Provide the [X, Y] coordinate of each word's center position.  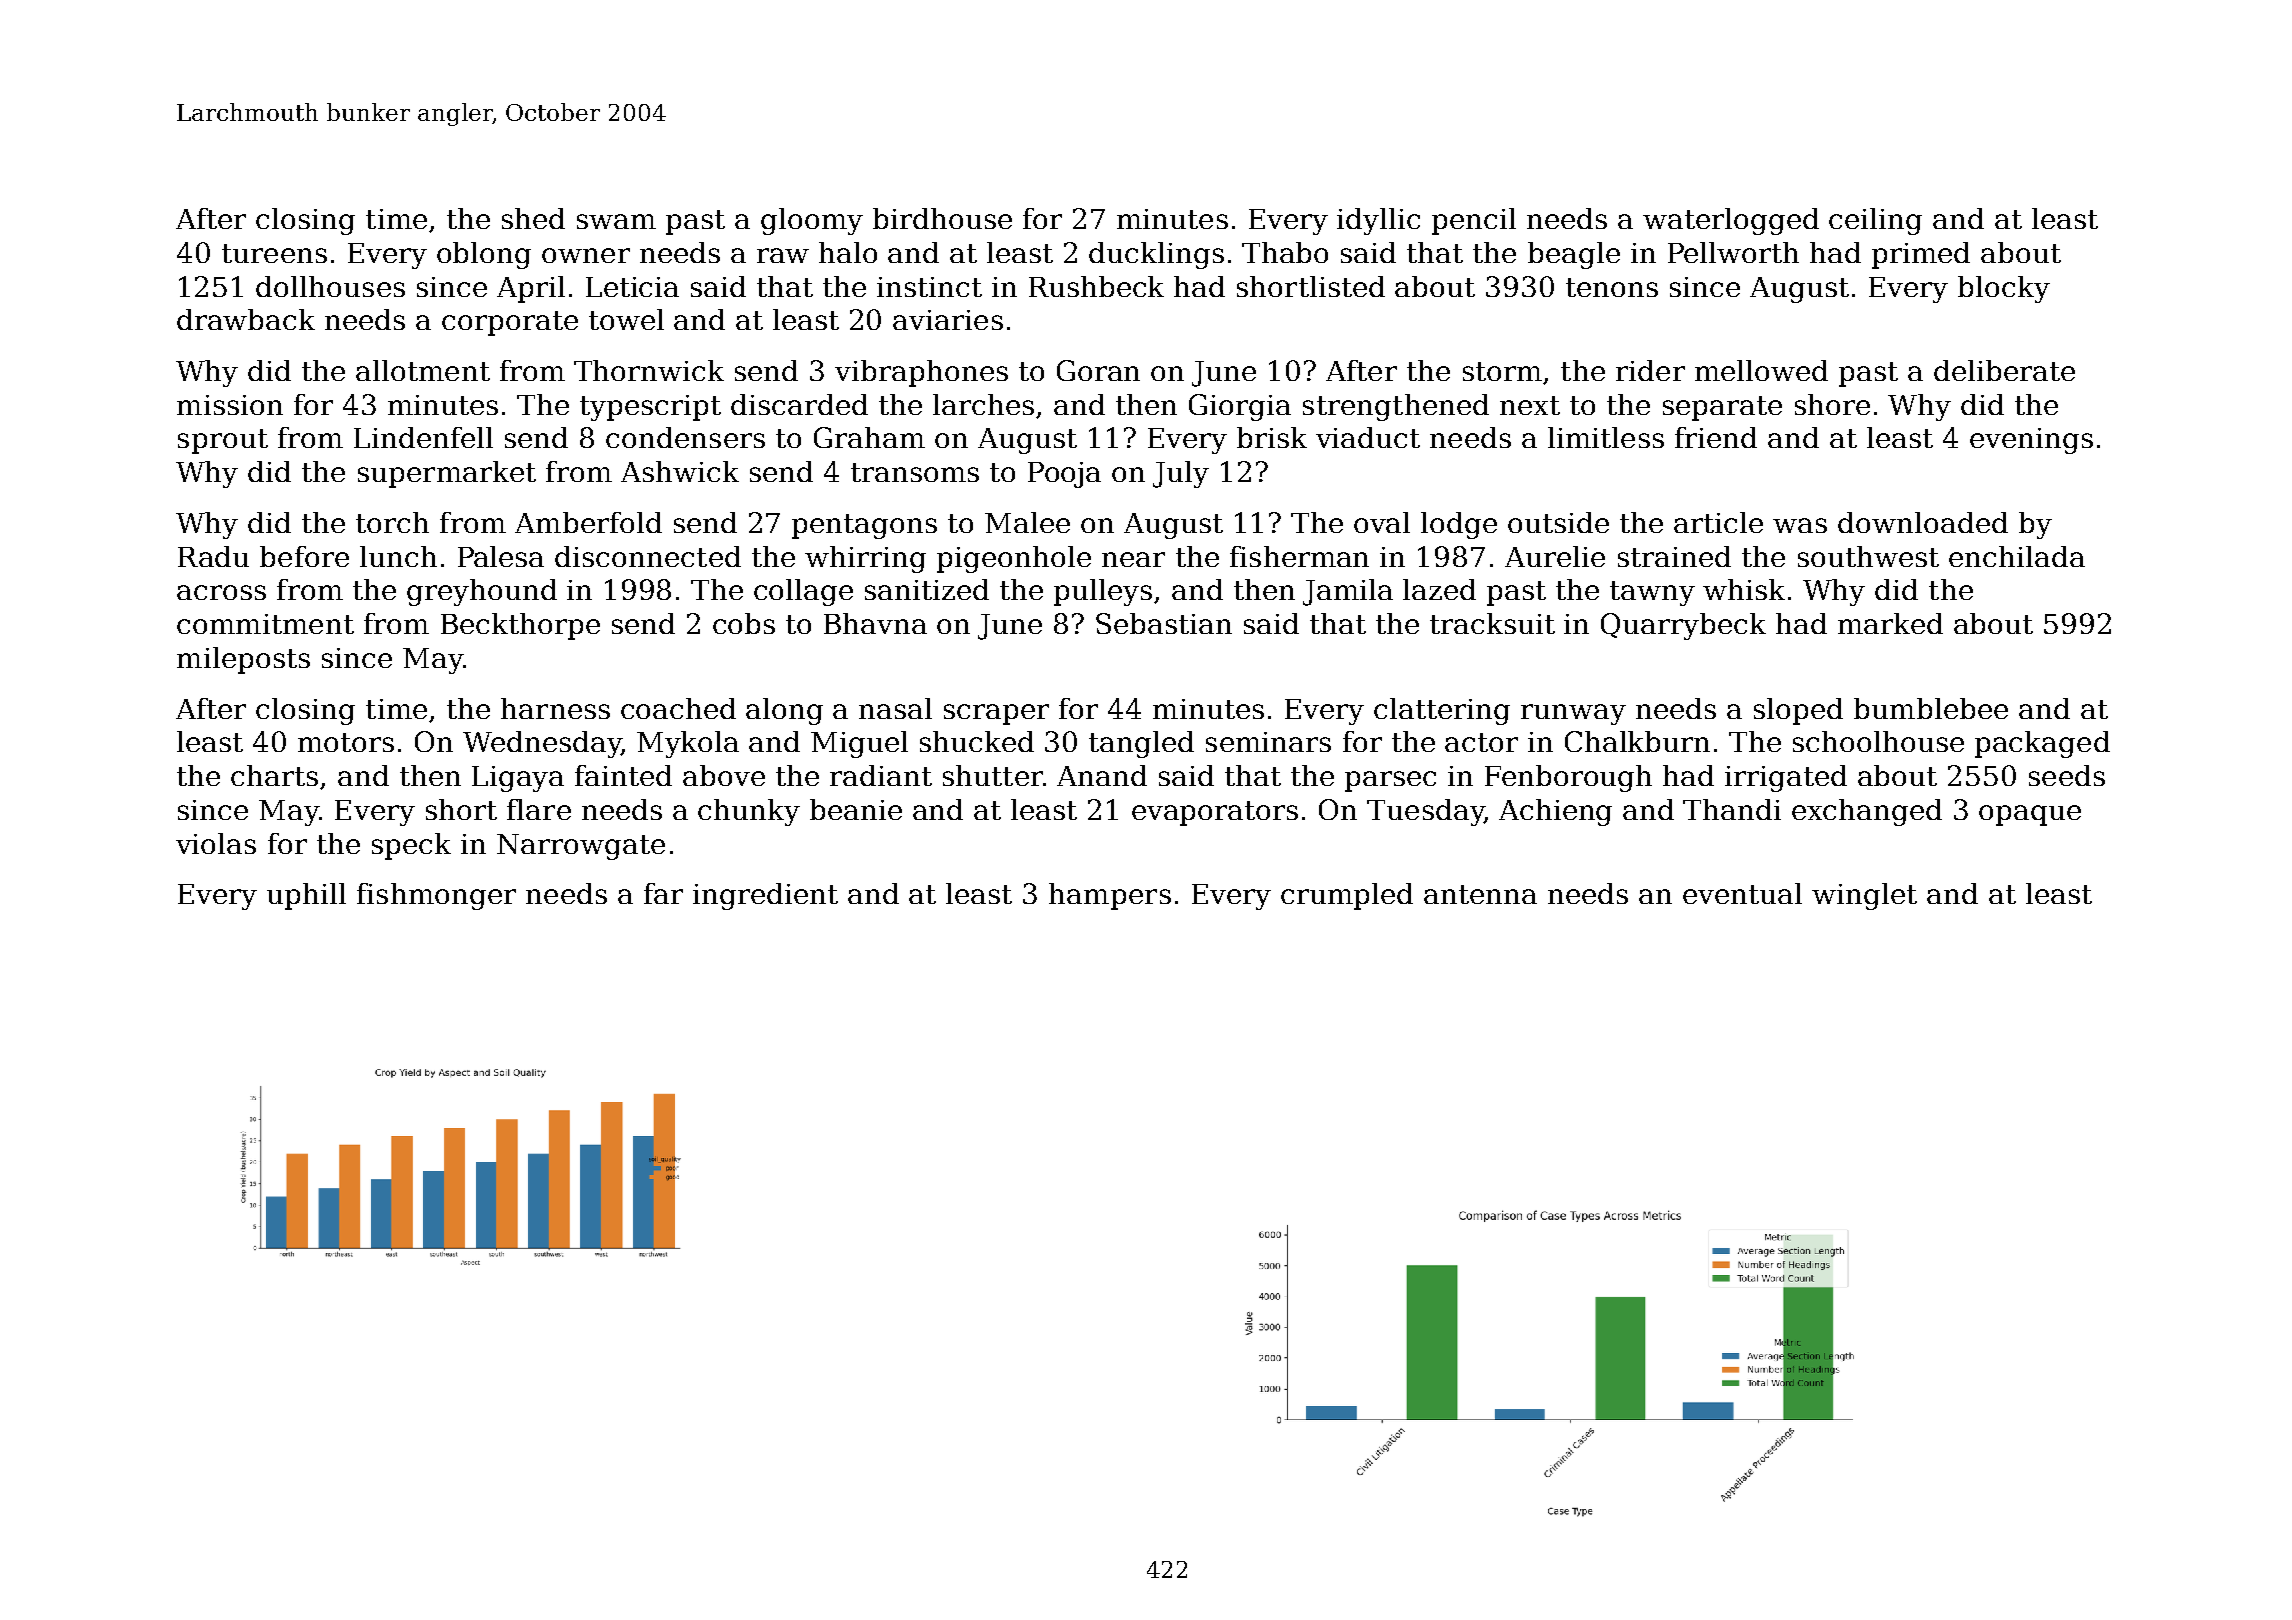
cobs [744, 623]
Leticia [632, 287]
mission [230, 405]
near [1133, 559]
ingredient [765, 896]
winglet [1864, 896]
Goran [1098, 370]
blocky [2004, 289]
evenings [2031, 441]
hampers [1110, 896]
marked [1890, 623]
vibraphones [921, 373]
